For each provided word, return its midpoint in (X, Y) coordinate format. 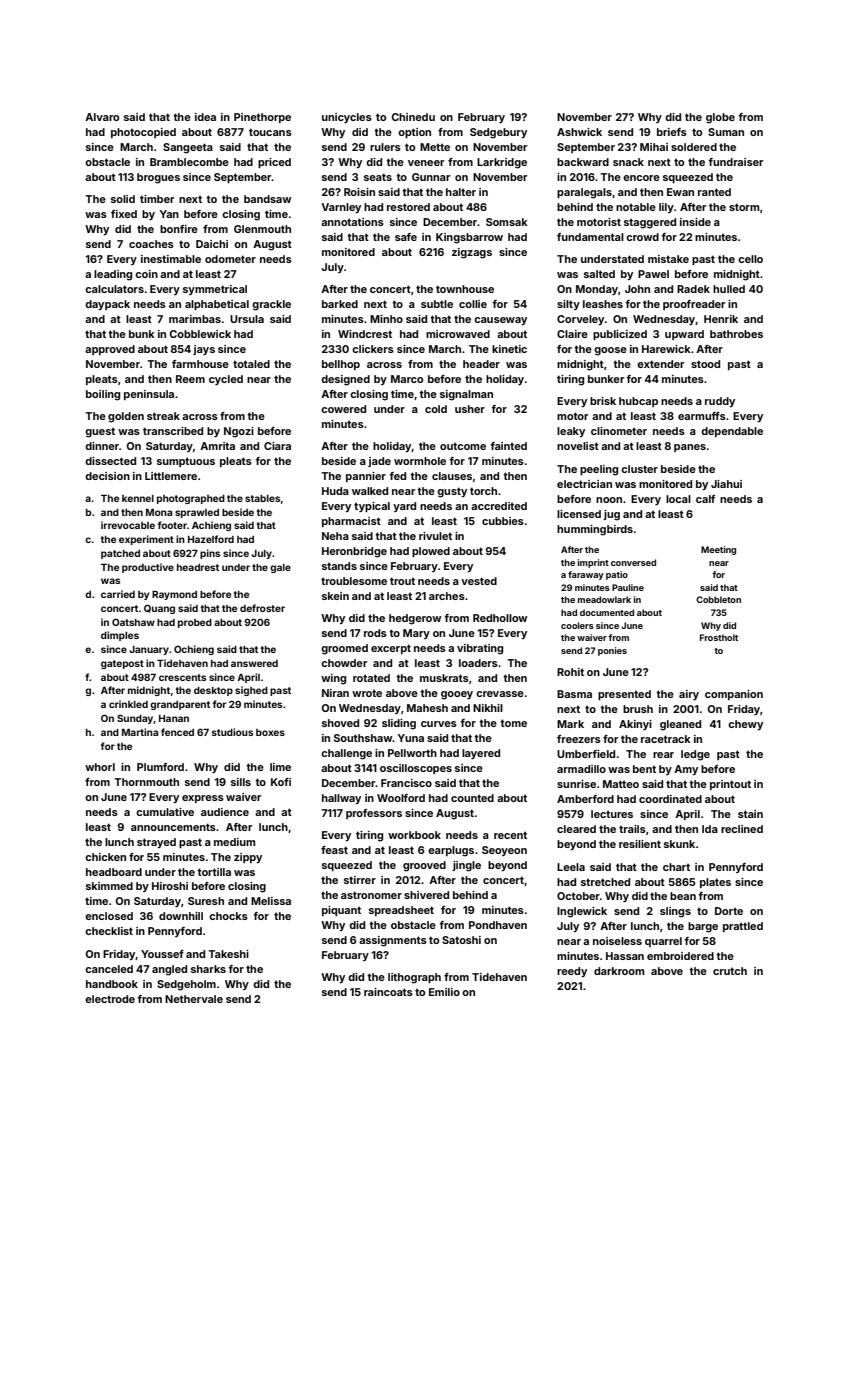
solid (123, 199)
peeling (599, 470)
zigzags (472, 253)
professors (374, 814)
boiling (103, 395)
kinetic (509, 349)
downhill (181, 916)
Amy (686, 770)
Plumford (160, 767)
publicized (620, 335)
